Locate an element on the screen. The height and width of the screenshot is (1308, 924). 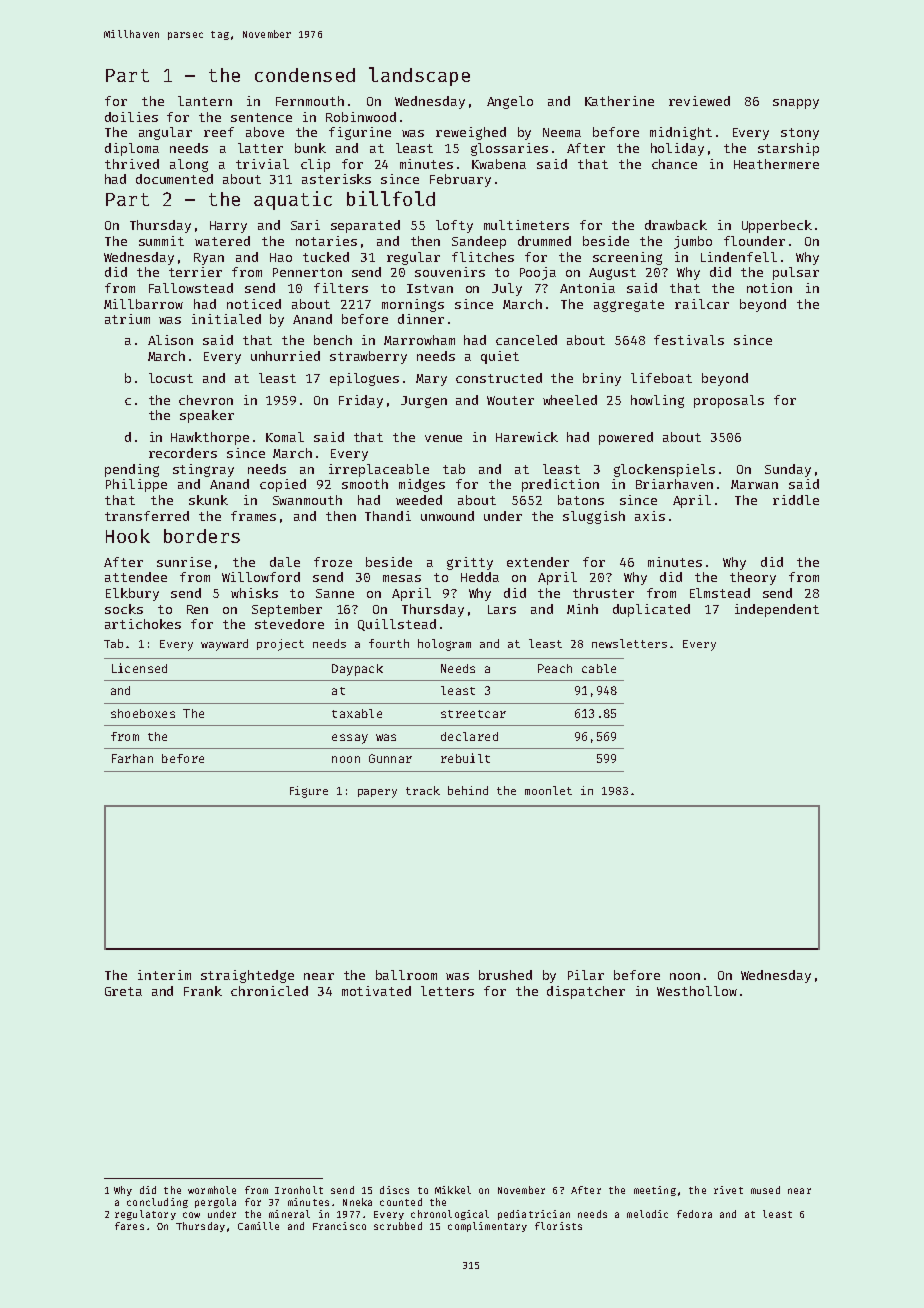
reweighed is located at coordinates (471, 133).
